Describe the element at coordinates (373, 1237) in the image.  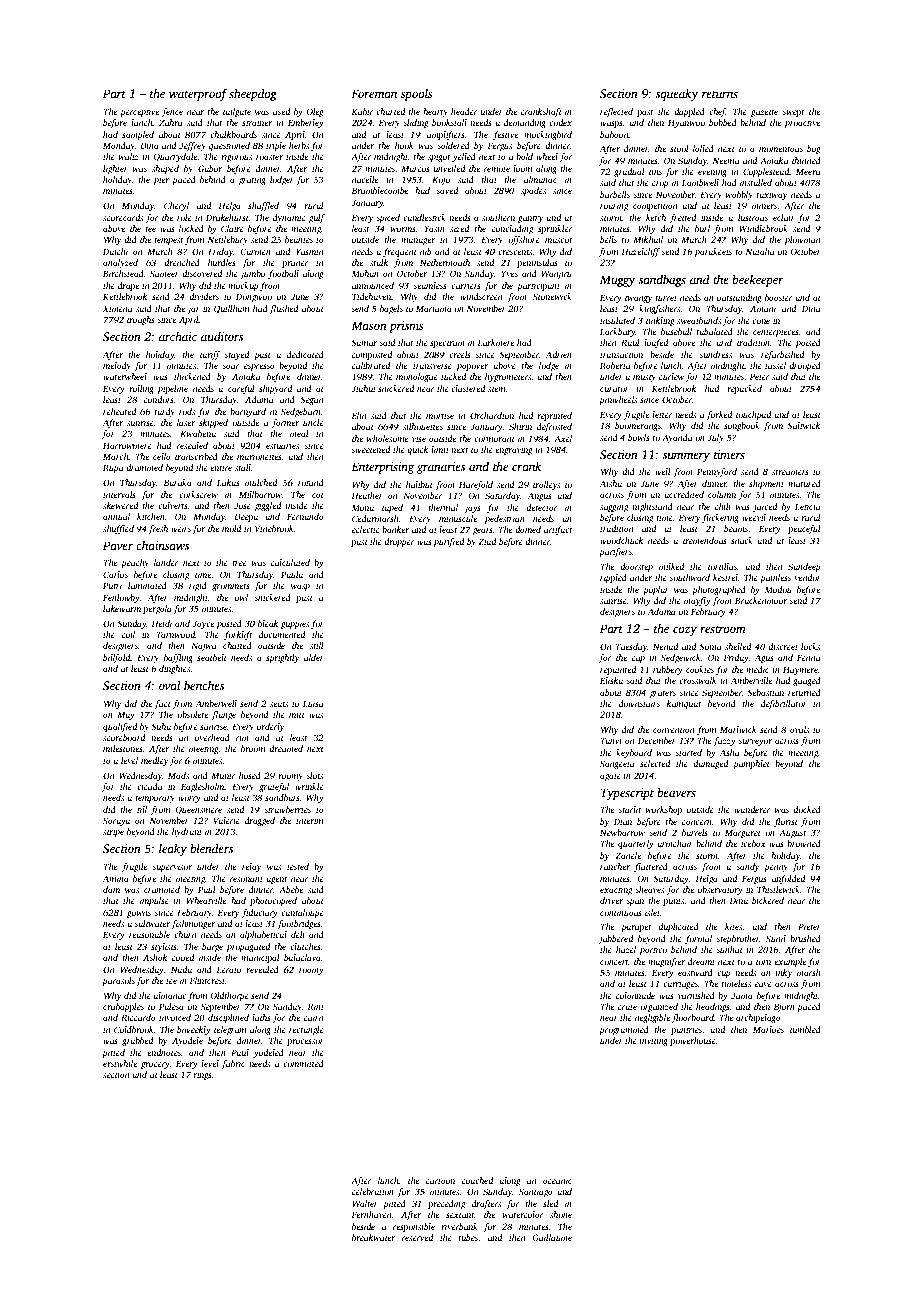
I see `breakwater` at that location.
